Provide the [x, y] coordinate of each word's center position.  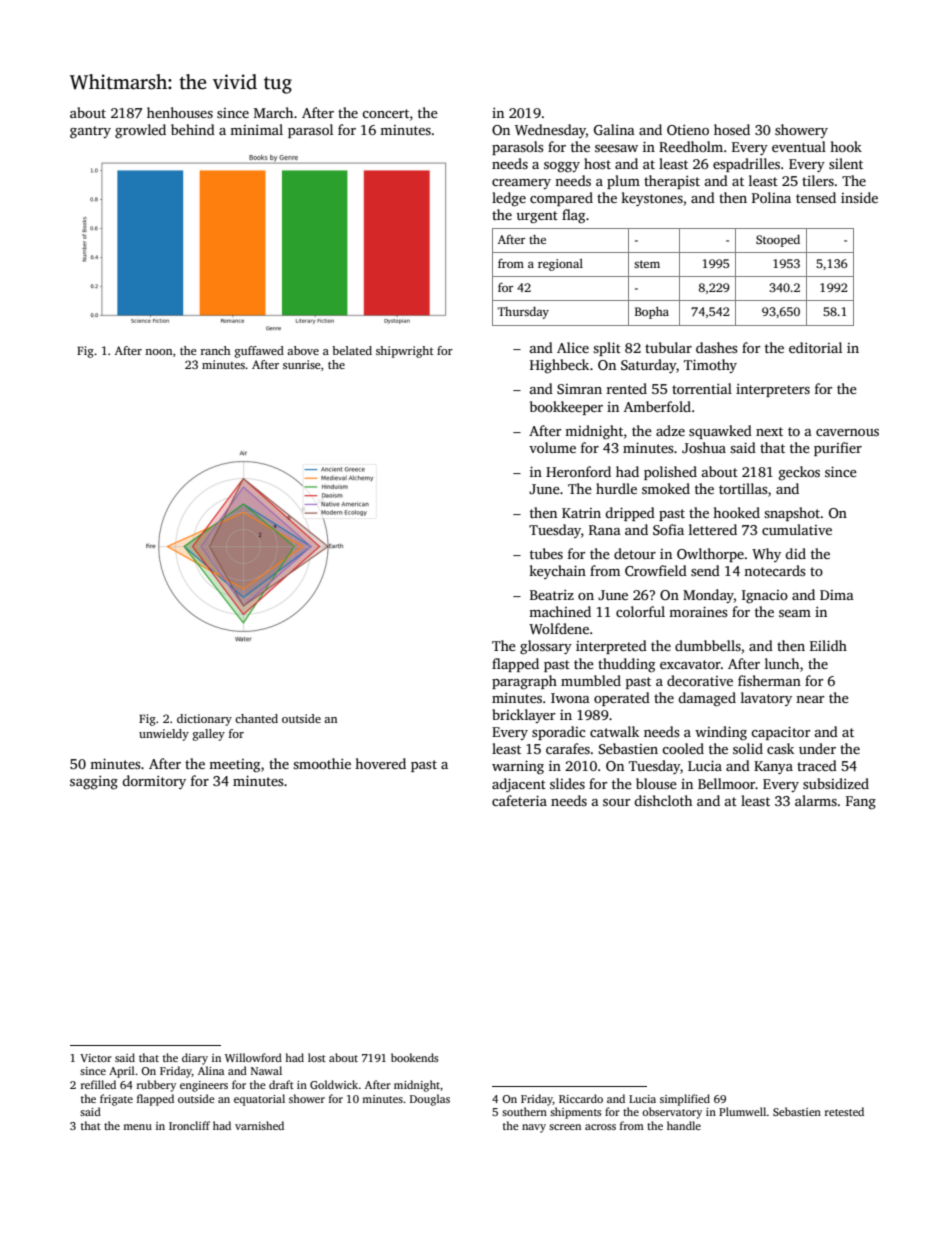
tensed [816, 197]
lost [317, 1057]
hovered [380, 763]
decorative [700, 680]
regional [560, 265]
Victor [96, 1058]
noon [158, 352]
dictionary [204, 720]
